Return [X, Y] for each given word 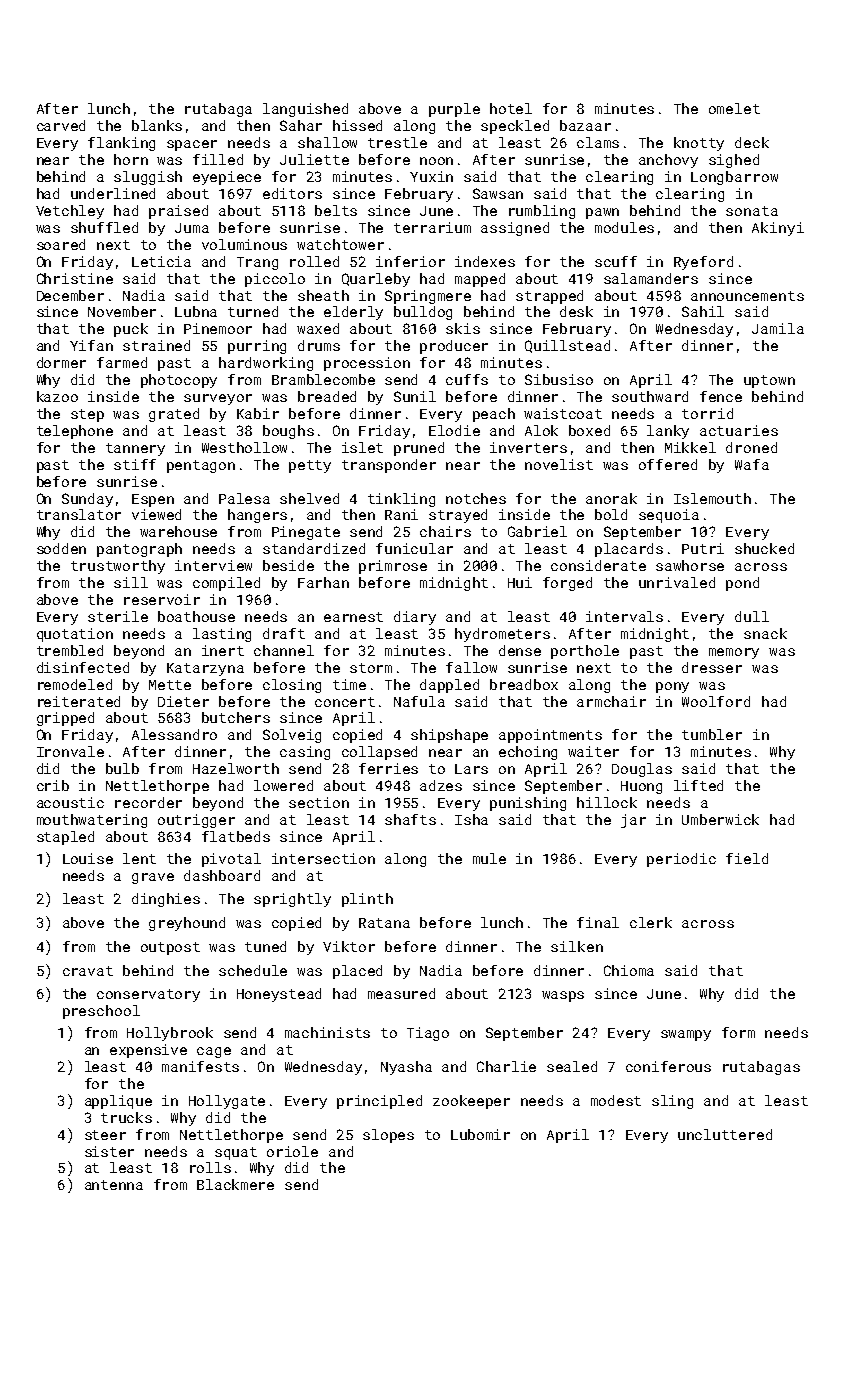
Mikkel [690, 447]
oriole [292, 1151]
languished [305, 110]
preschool [101, 1012]
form [738, 1032]
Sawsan [498, 193]
